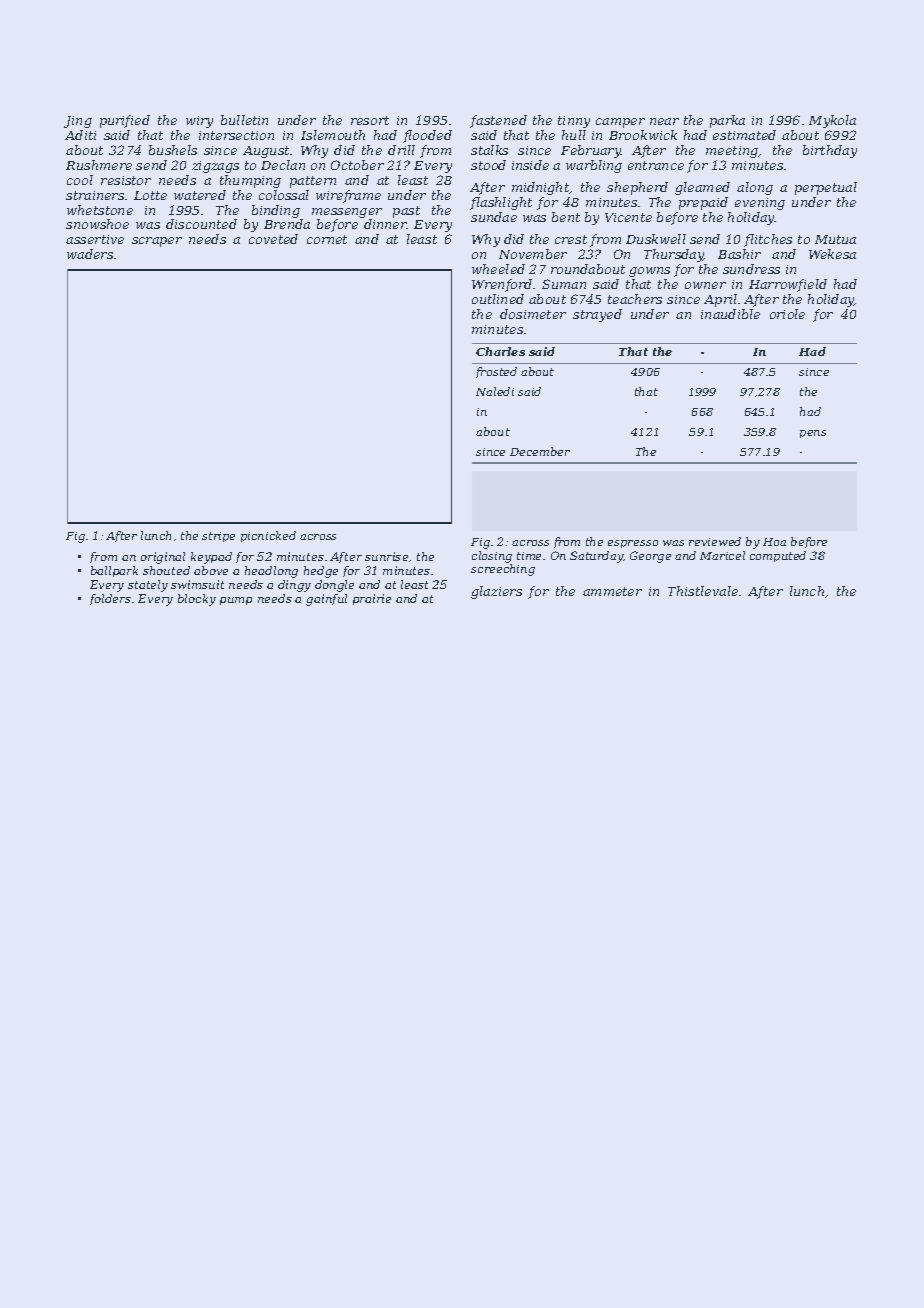 The width and height of the page is (924, 1308). Describe the element at coordinates (78, 122) in the page. I see `Jing` at that location.
